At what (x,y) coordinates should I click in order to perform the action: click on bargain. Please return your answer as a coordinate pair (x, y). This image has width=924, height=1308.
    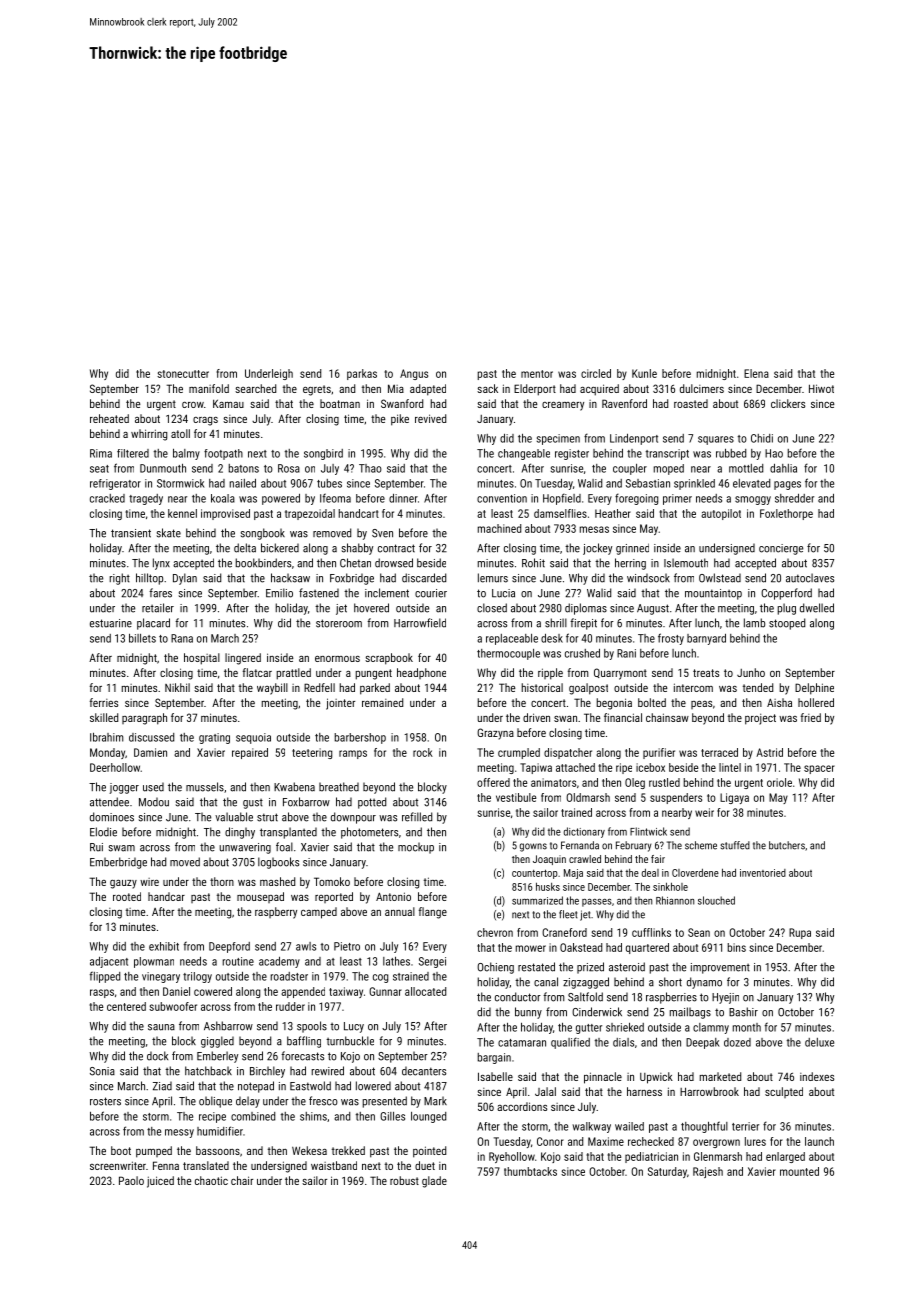
    Looking at the image, I should click on (494, 1058).
